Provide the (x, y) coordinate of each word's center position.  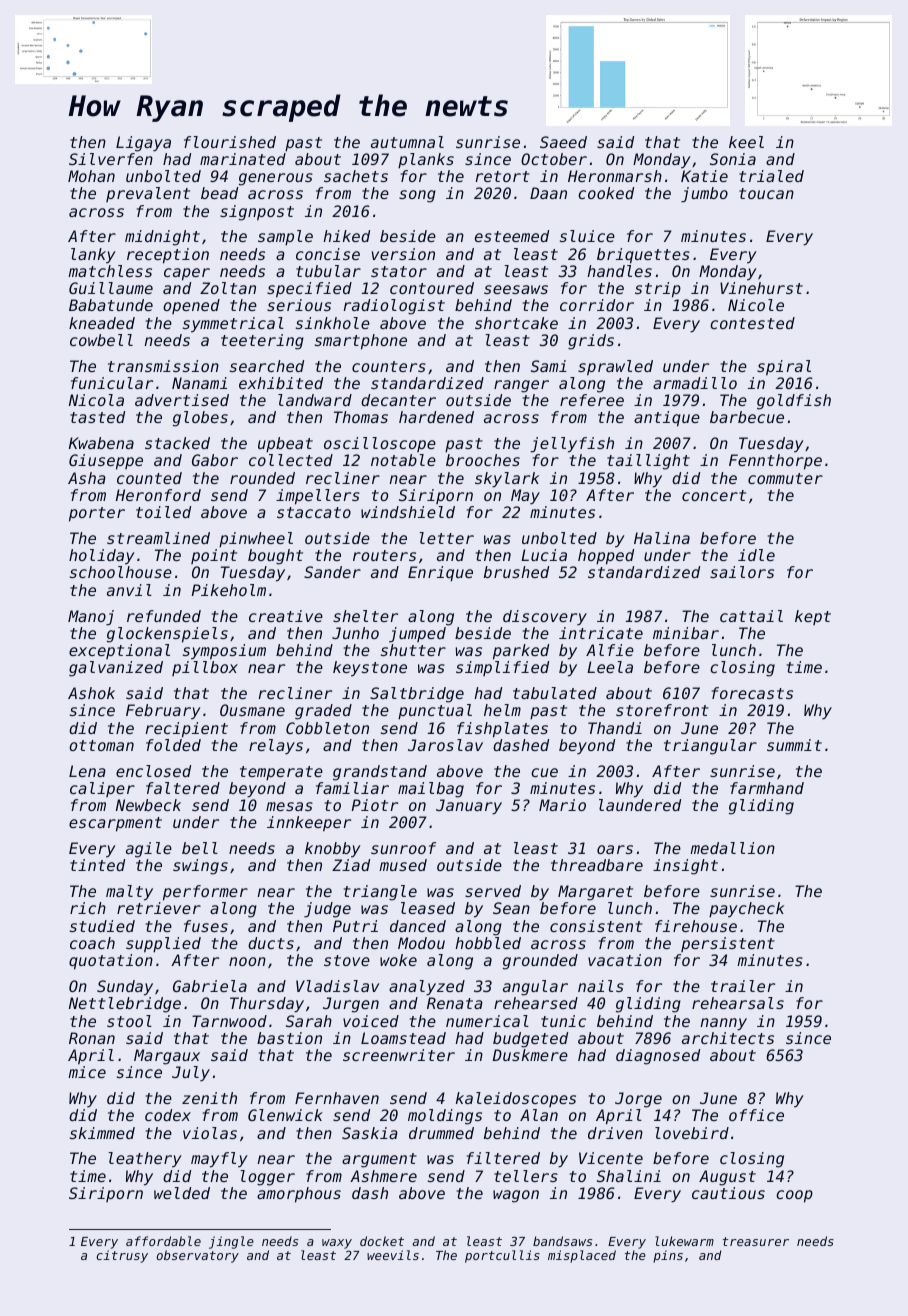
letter (446, 538)
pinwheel (256, 539)
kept (813, 617)
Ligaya (143, 144)
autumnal (407, 142)
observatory (198, 1256)
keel (746, 142)
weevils (393, 1255)
